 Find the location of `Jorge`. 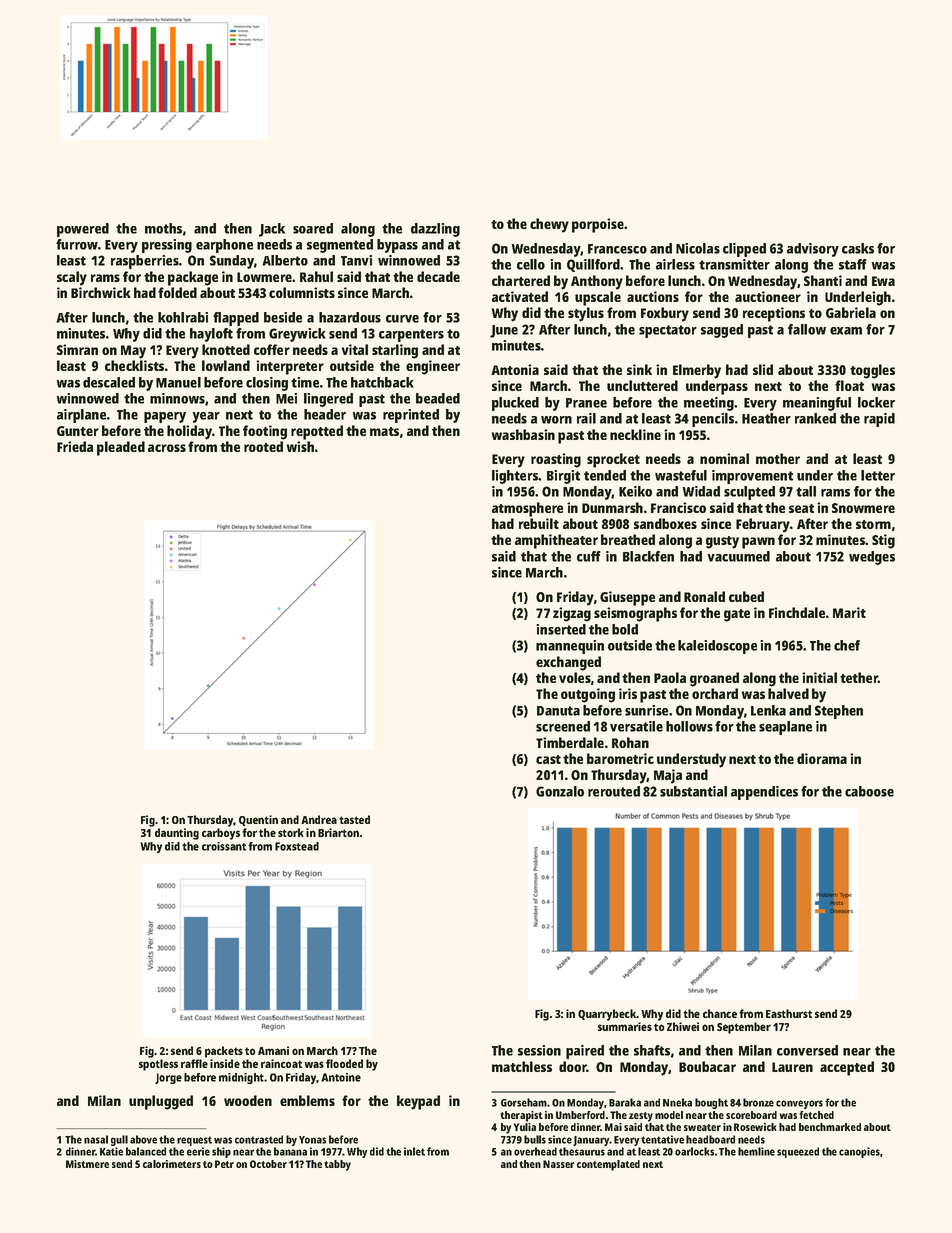

Jorge is located at coordinates (168, 1078).
